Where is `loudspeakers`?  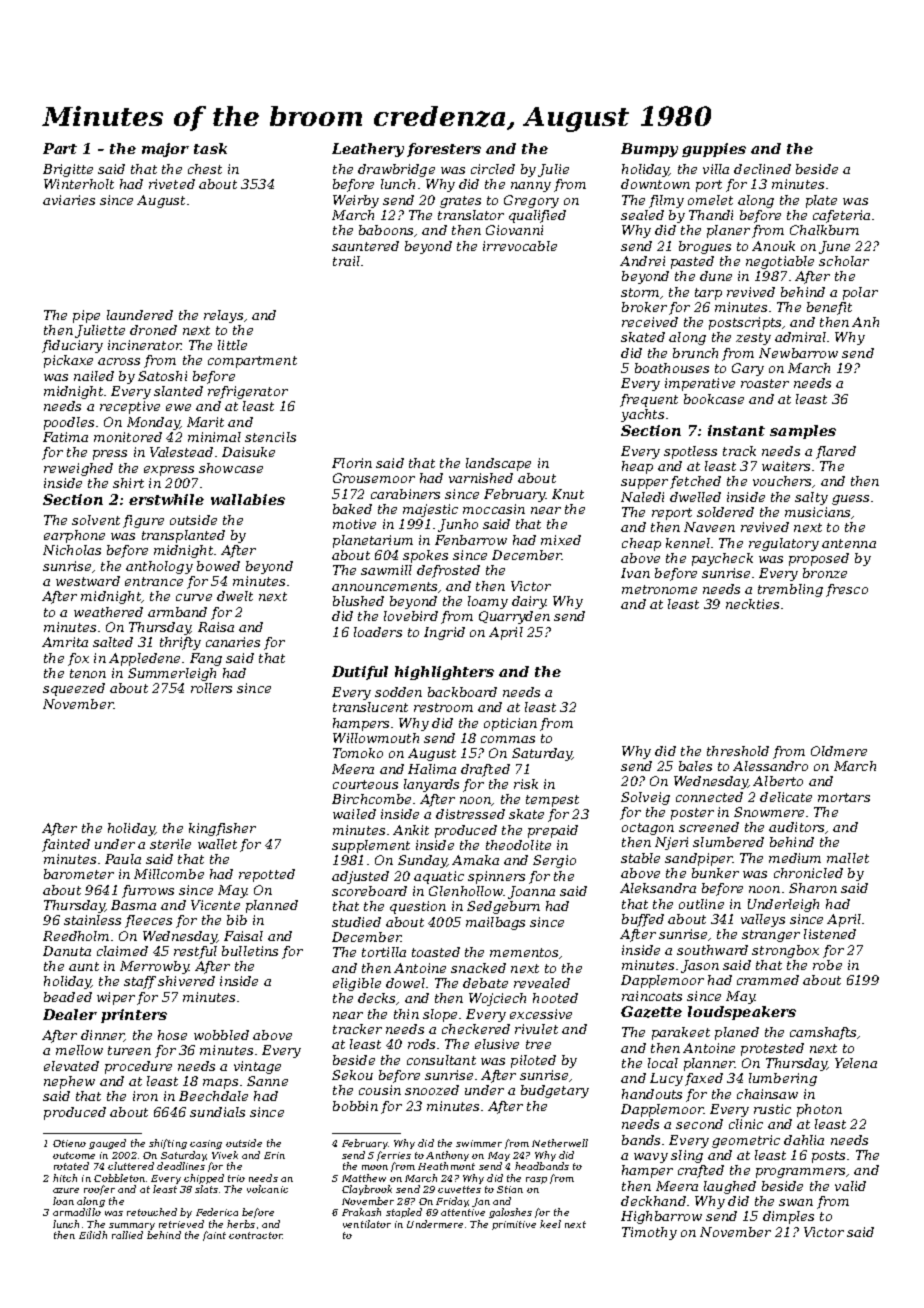
loudspeakers is located at coordinates (742, 1013).
